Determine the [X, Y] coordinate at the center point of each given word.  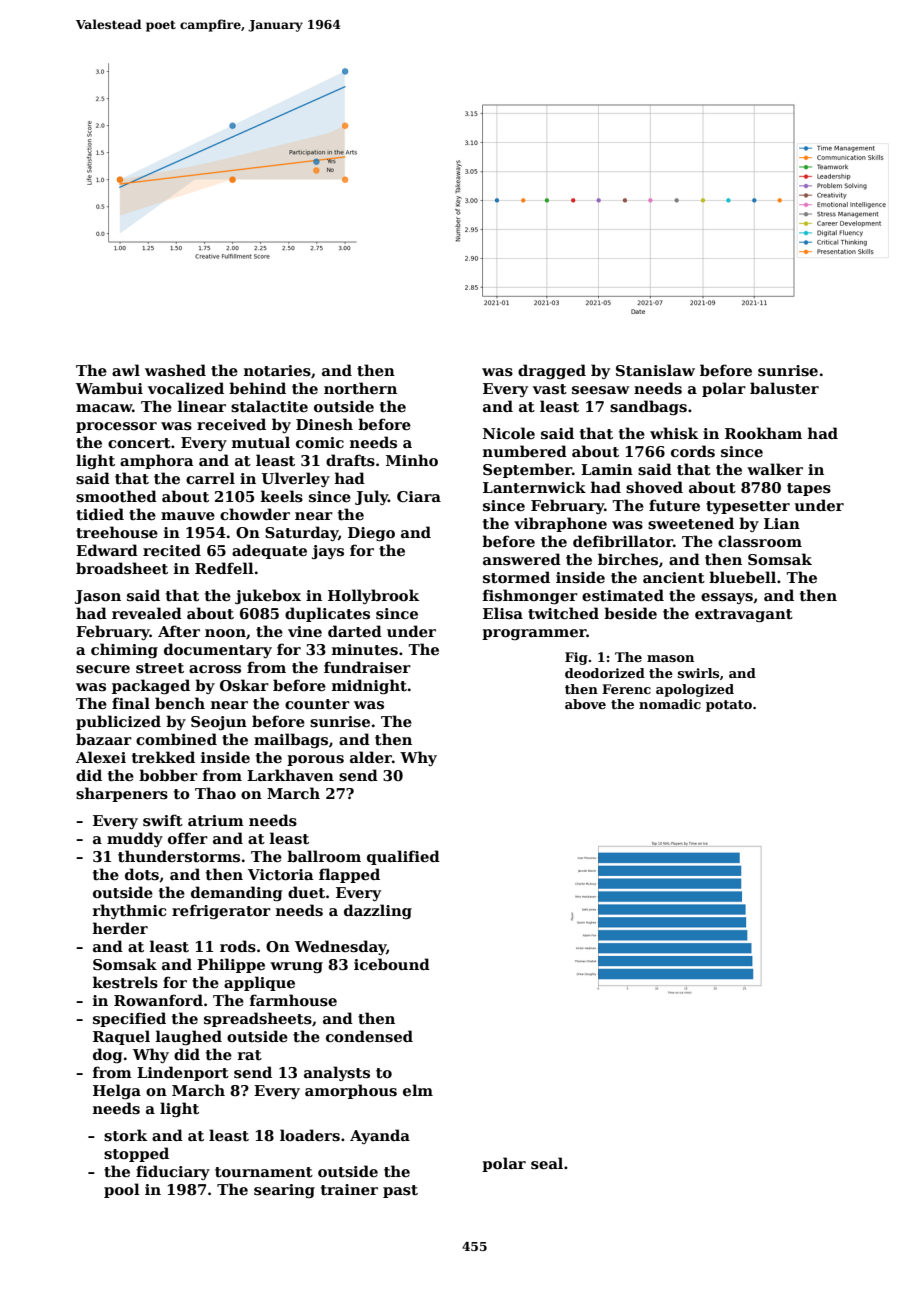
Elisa [503, 613]
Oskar [244, 685]
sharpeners [122, 794]
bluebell [742, 577]
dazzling [378, 911]
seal [547, 1163]
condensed [369, 1036]
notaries [277, 371]
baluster [784, 388]
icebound [392, 964]
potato [729, 706]
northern [360, 388]
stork [125, 1135]
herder [120, 928]
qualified [403, 857]
